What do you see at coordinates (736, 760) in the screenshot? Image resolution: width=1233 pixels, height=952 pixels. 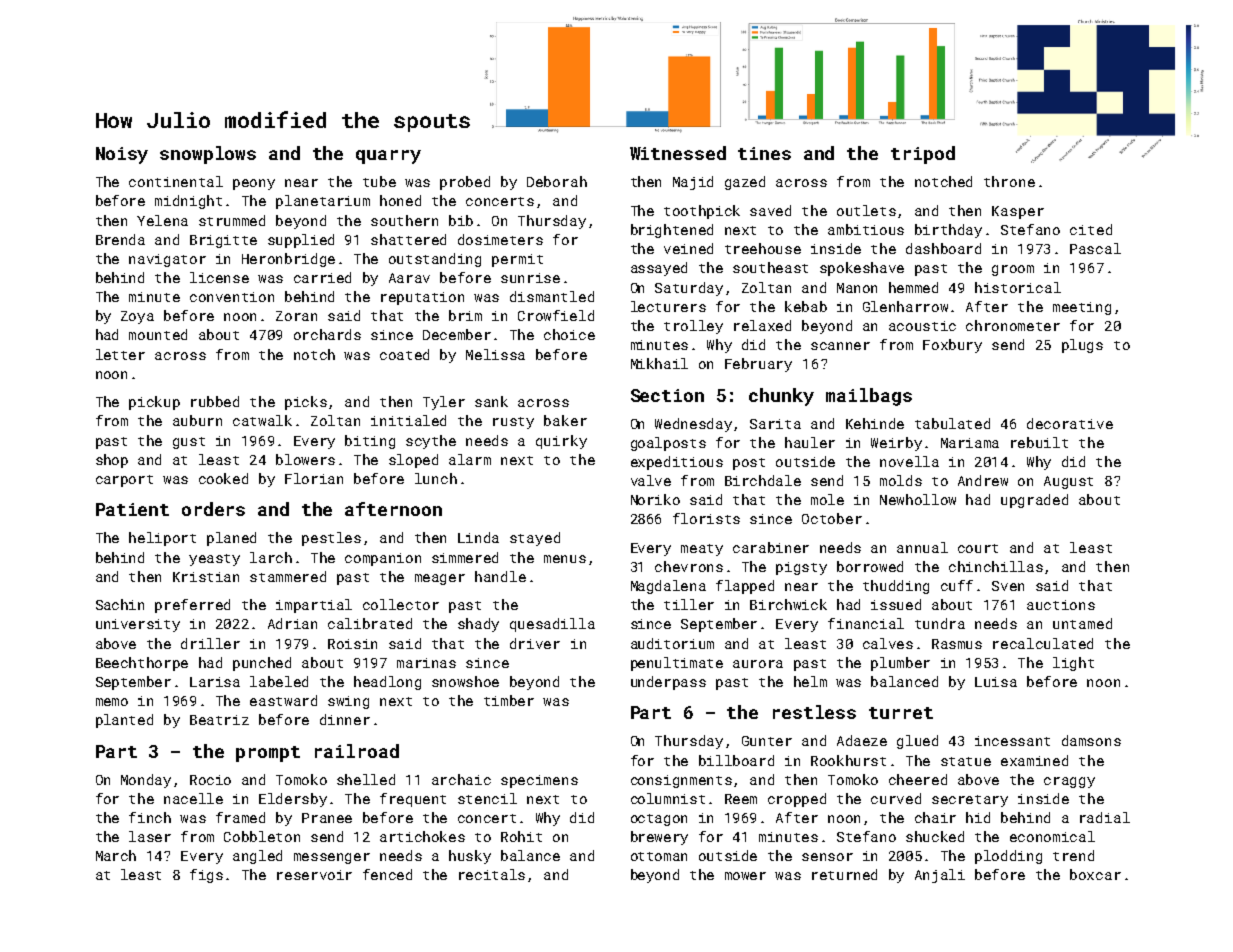 I see `billboard` at bounding box center [736, 760].
